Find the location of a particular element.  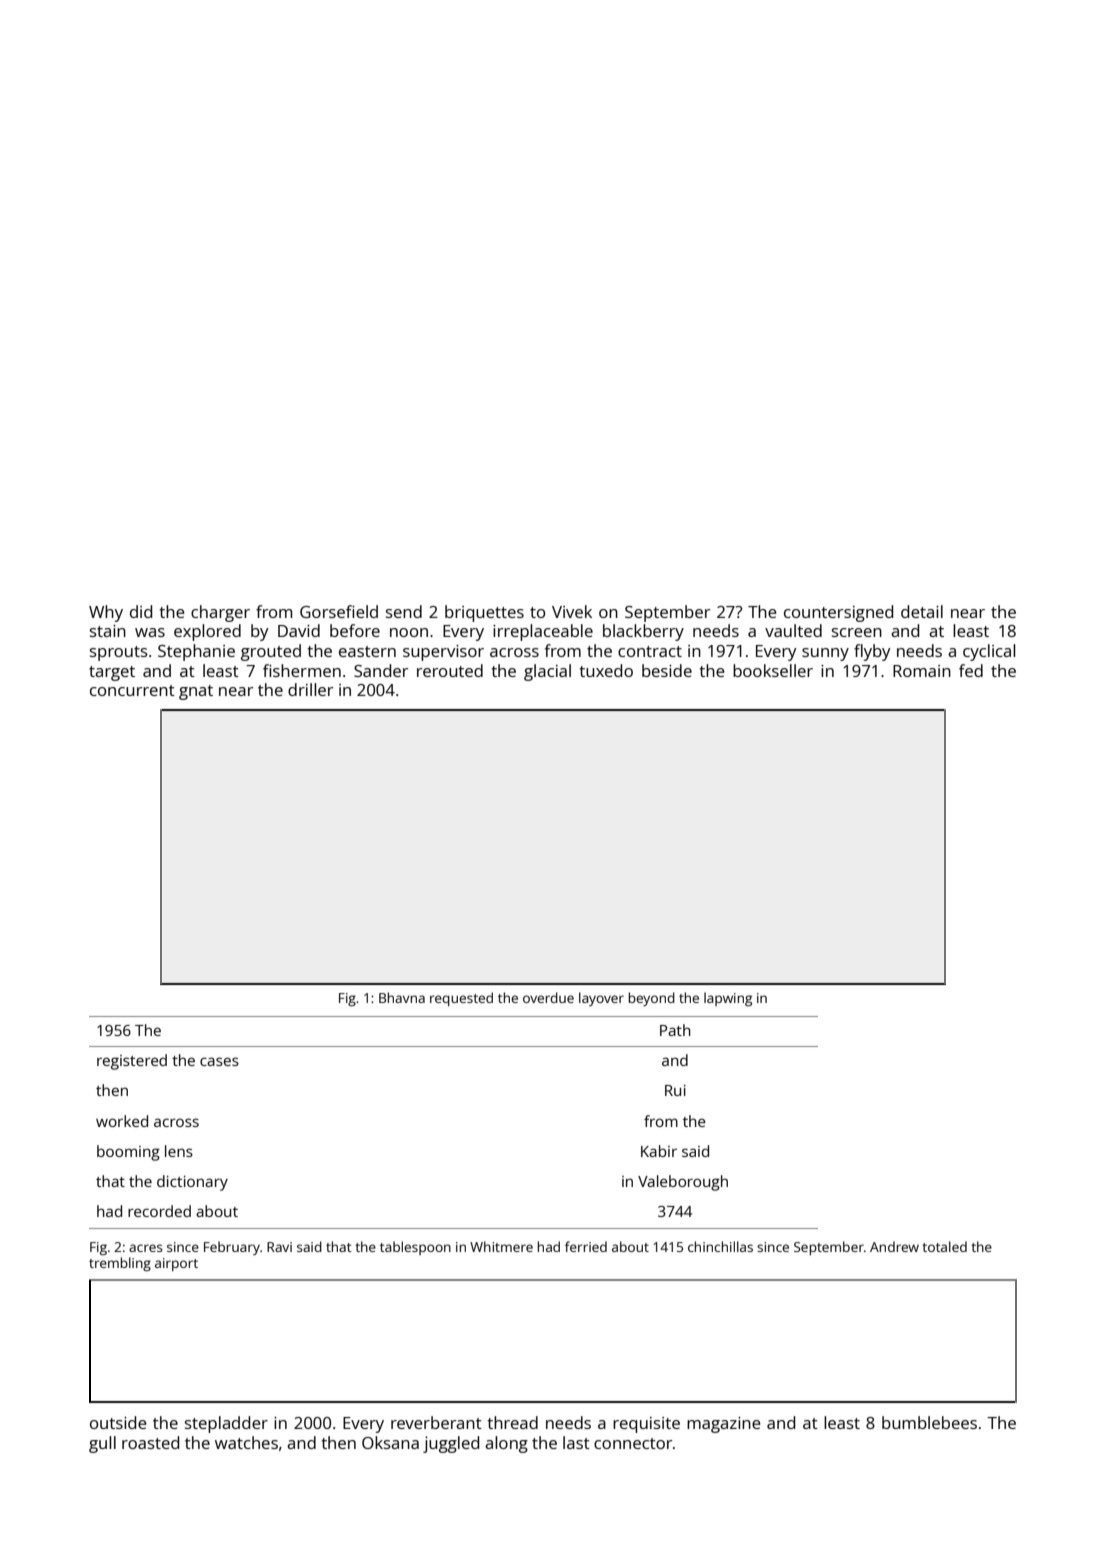

briquettes is located at coordinates (484, 613).
